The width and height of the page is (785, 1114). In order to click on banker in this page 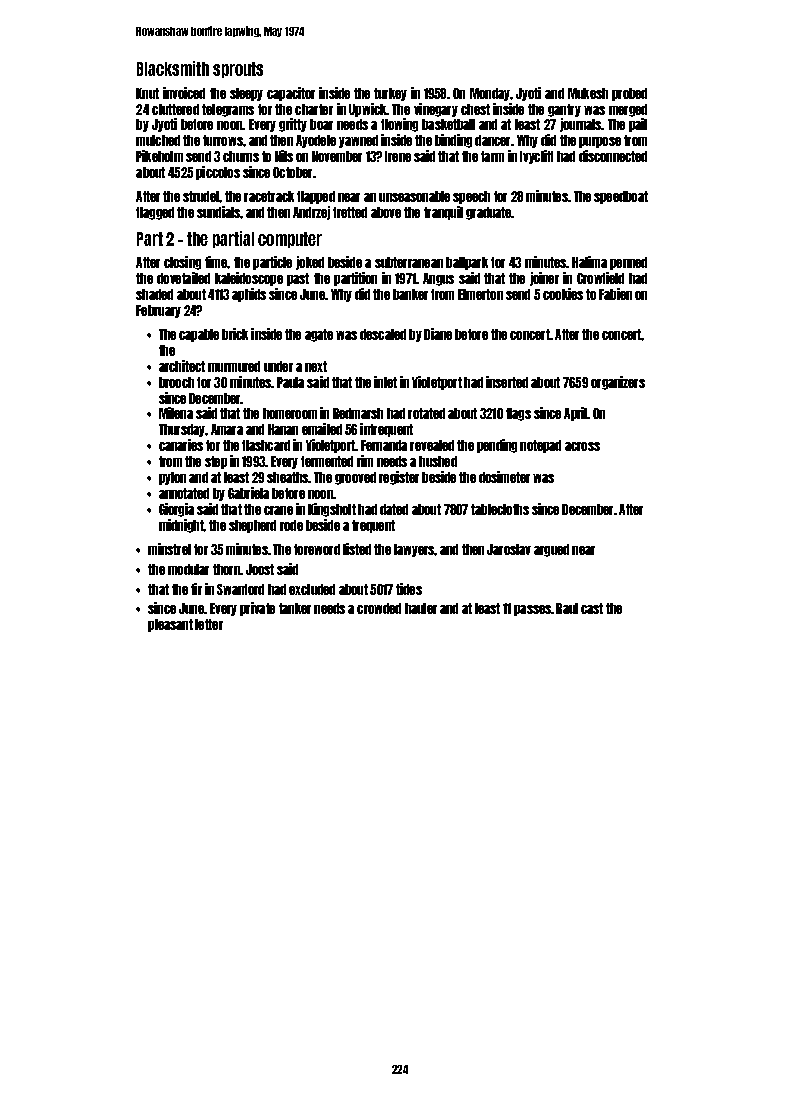, I will do `click(410, 294)`.
